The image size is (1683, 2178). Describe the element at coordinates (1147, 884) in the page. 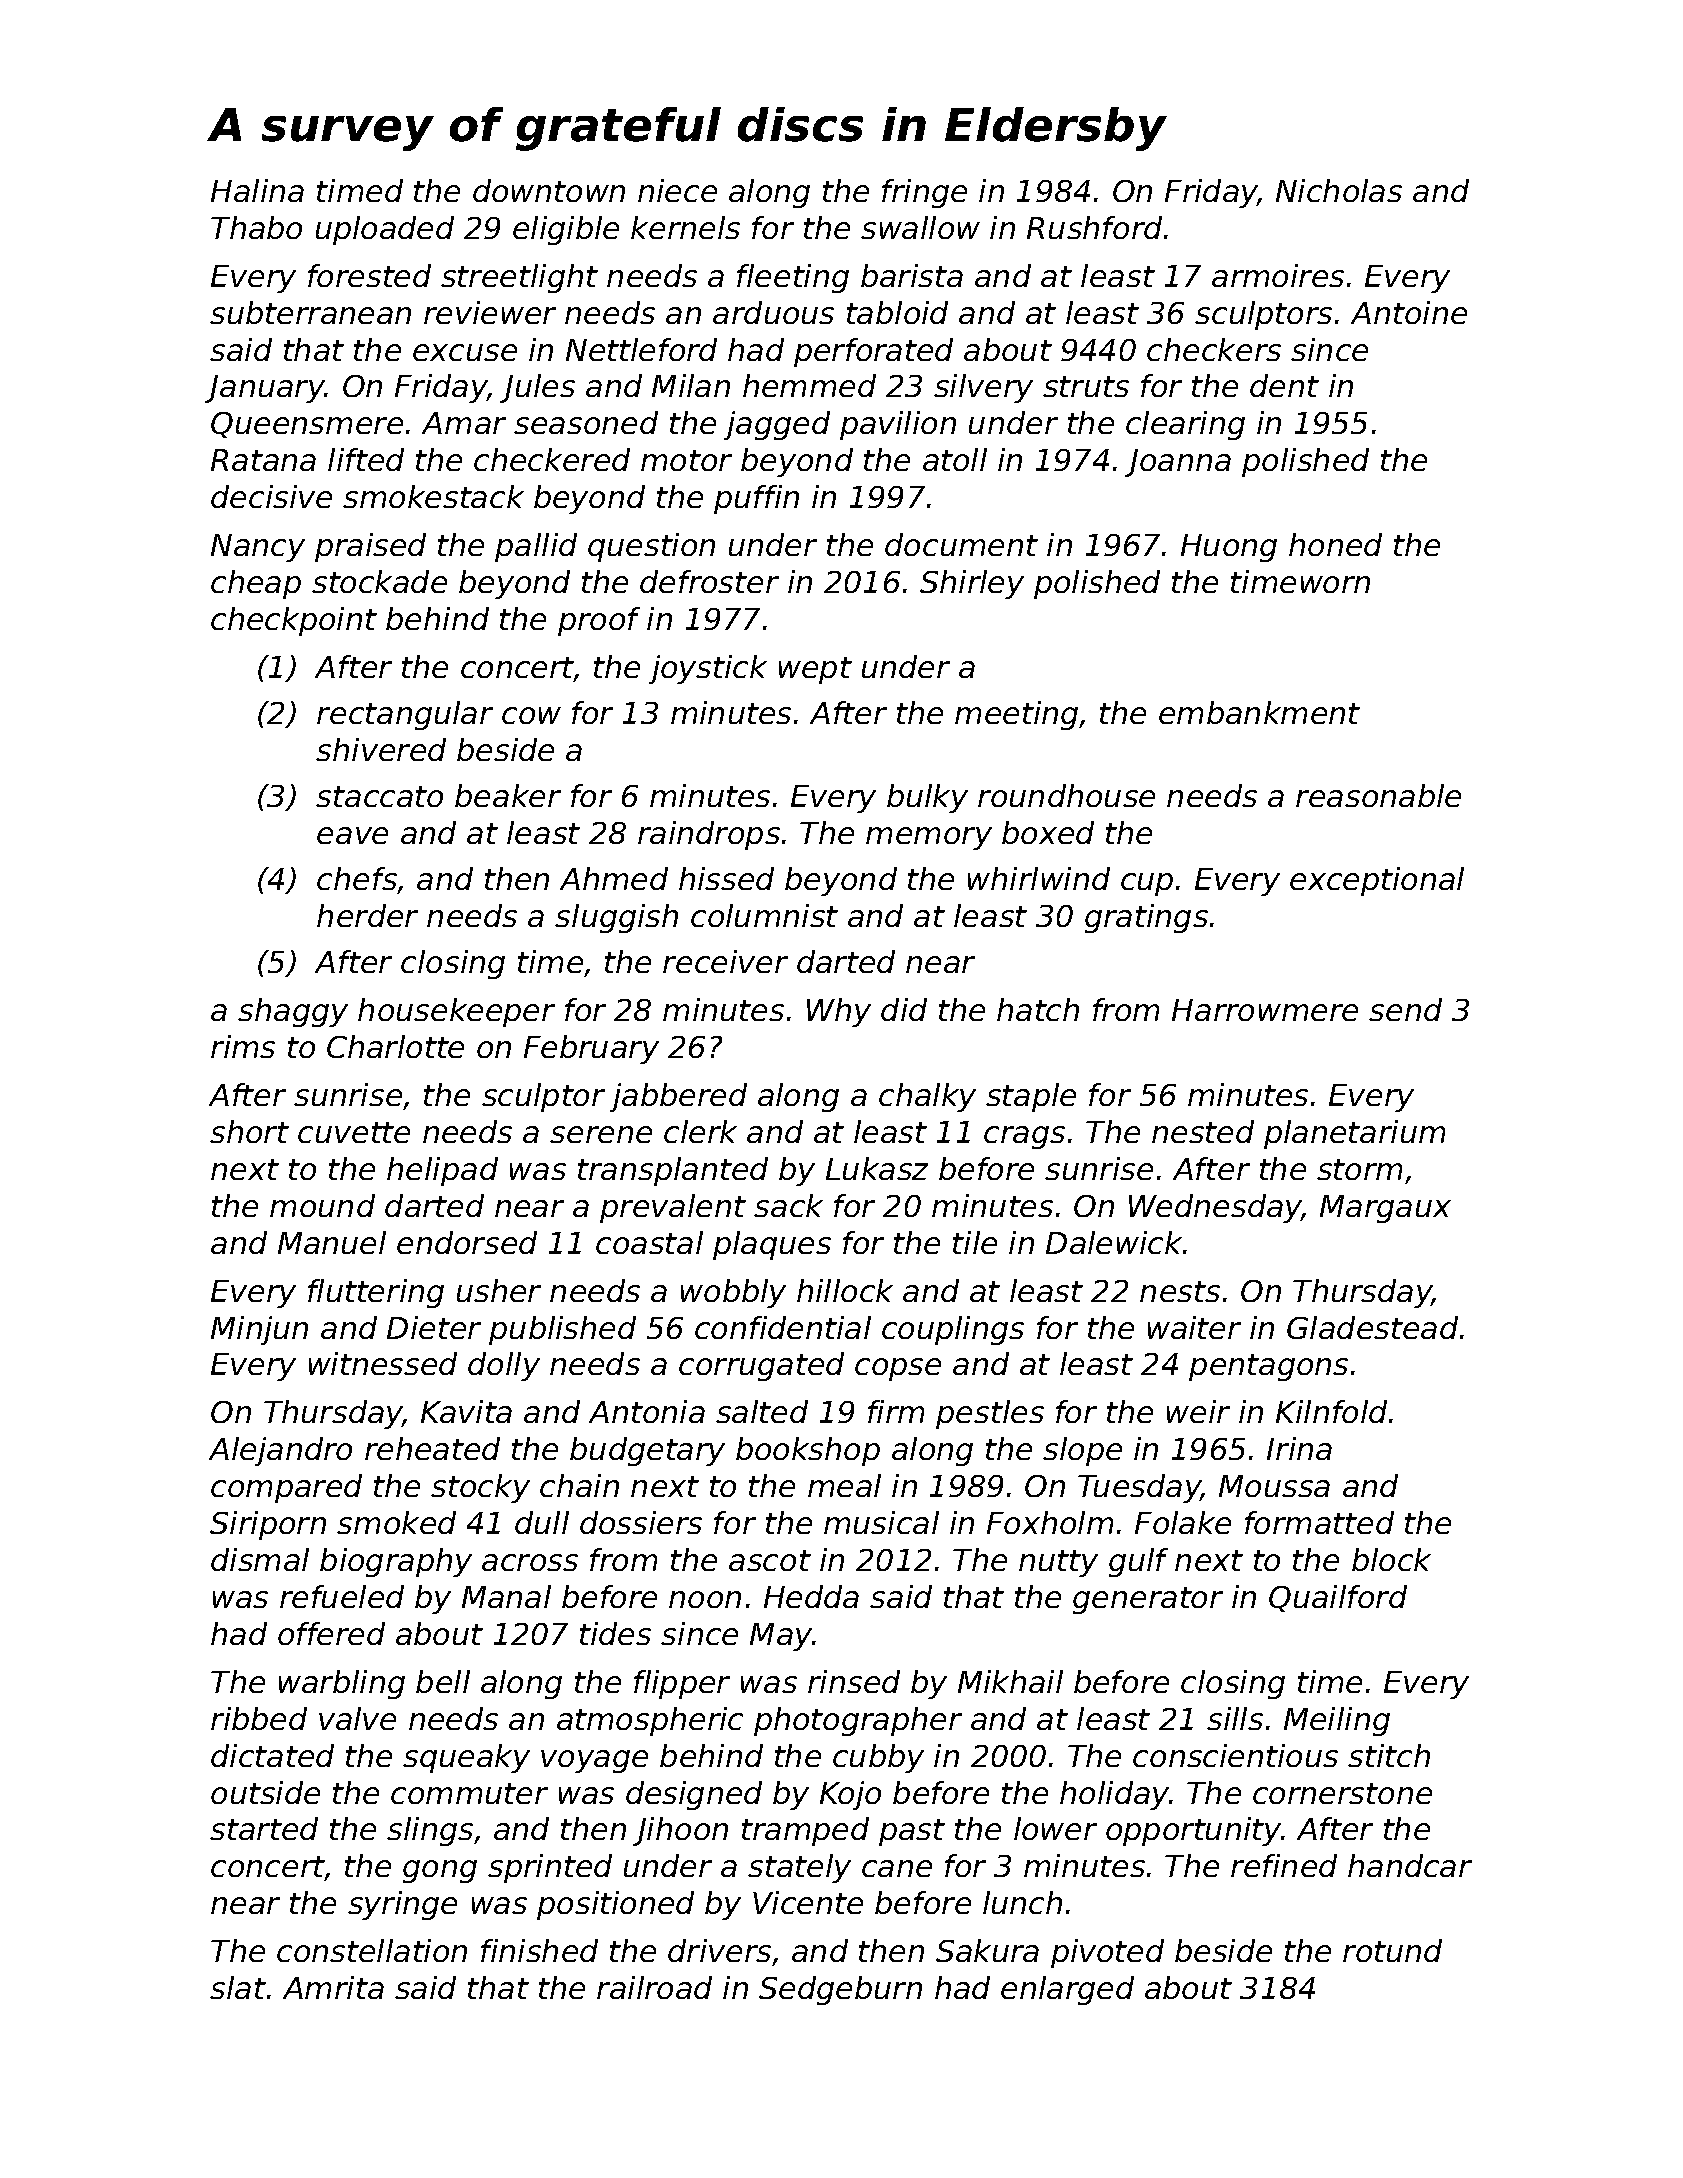

I see `cup` at that location.
